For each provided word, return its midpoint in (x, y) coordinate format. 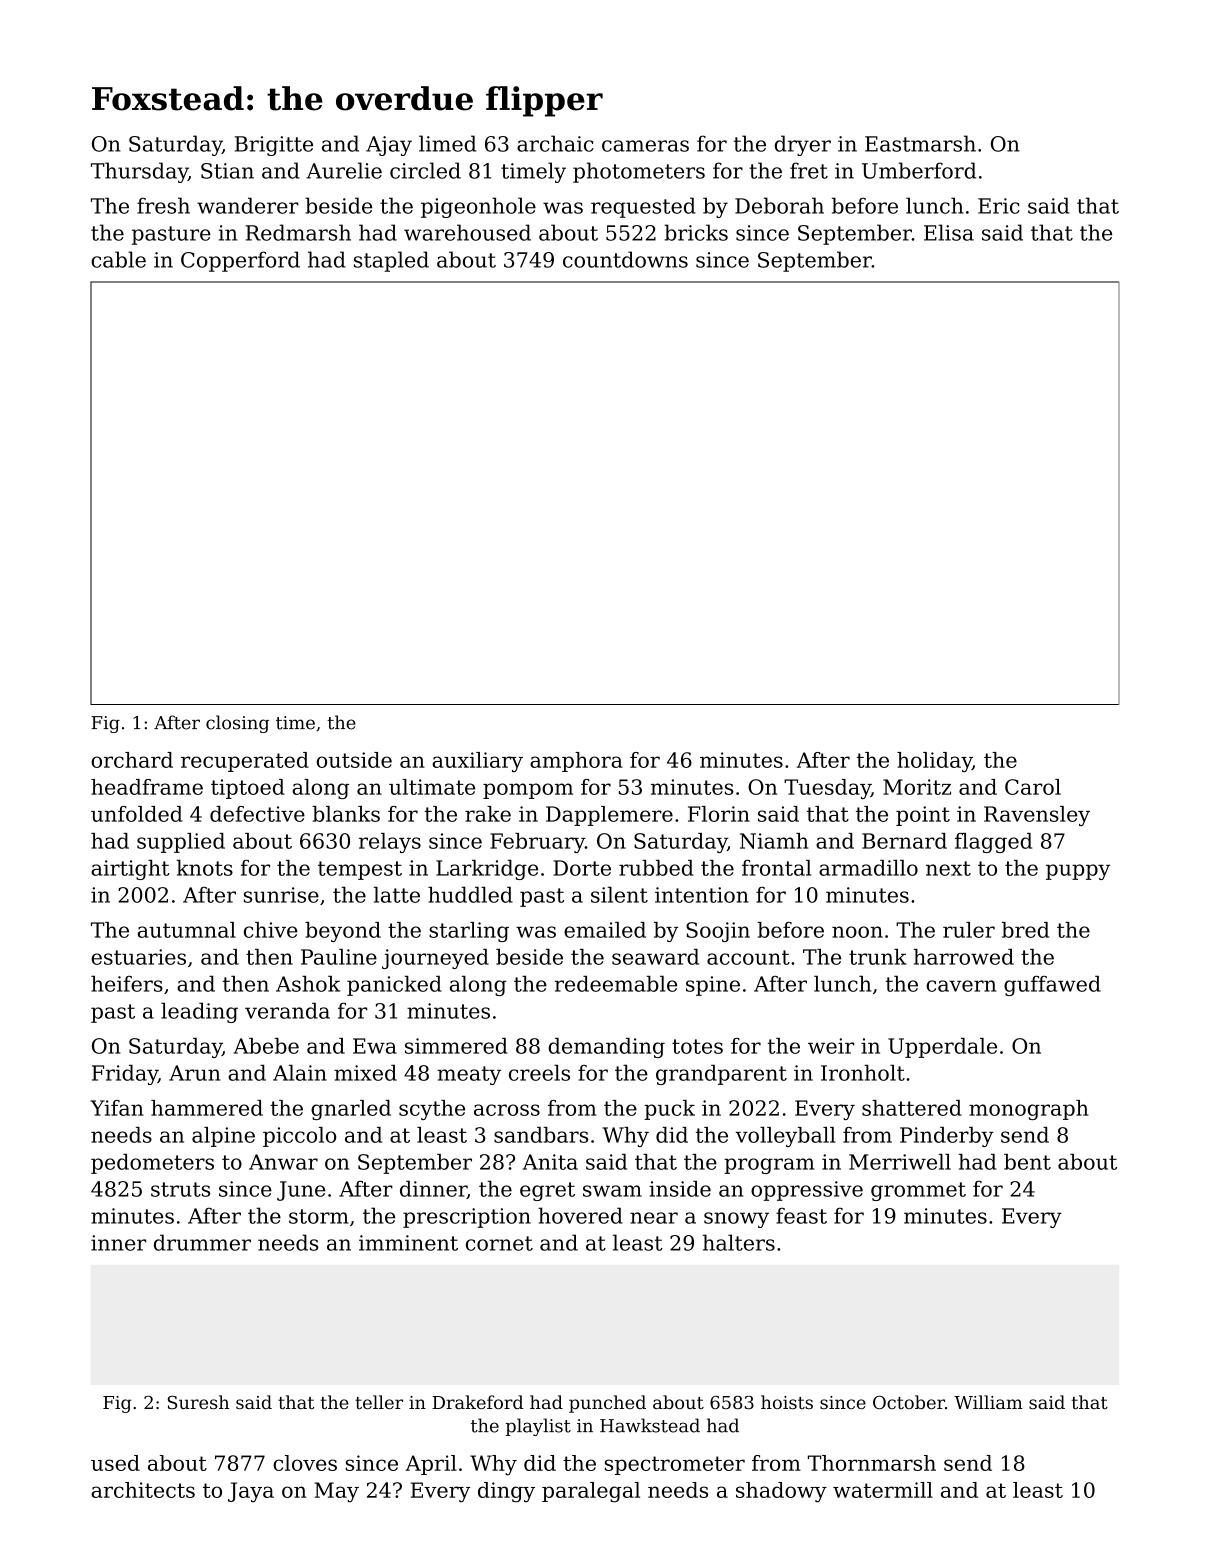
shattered (912, 1108)
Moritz (917, 787)
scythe (432, 1110)
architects (143, 1490)
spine (713, 986)
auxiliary (477, 762)
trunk (878, 957)
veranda (287, 1010)
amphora (576, 762)
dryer (803, 145)
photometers (639, 172)
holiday (934, 762)
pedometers (152, 1164)
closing (237, 724)
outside (354, 760)
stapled (391, 261)
